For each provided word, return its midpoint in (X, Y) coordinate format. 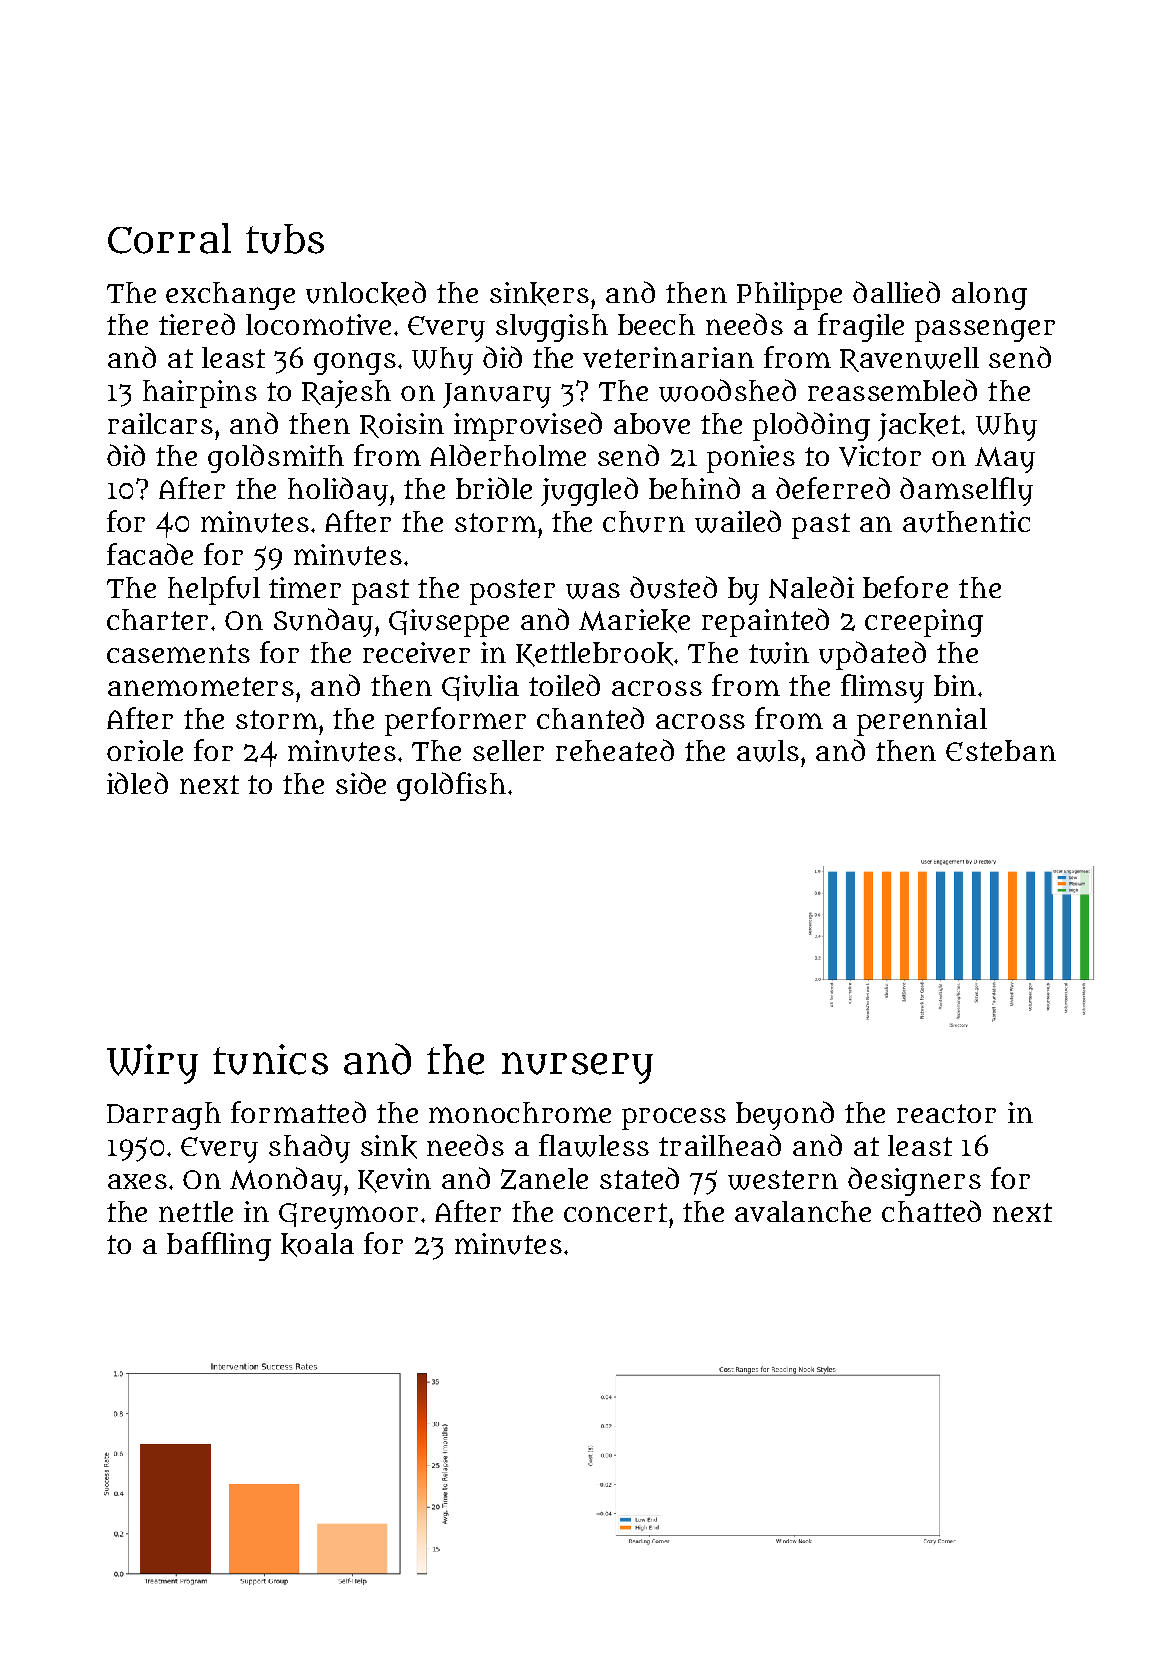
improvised (528, 426)
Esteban (1001, 750)
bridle (494, 488)
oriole (145, 750)
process (674, 1119)
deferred (833, 488)
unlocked (366, 293)
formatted (298, 1112)
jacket (919, 427)
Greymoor (348, 1216)
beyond (785, 1115)
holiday (338, 491)
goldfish (451, 786)
